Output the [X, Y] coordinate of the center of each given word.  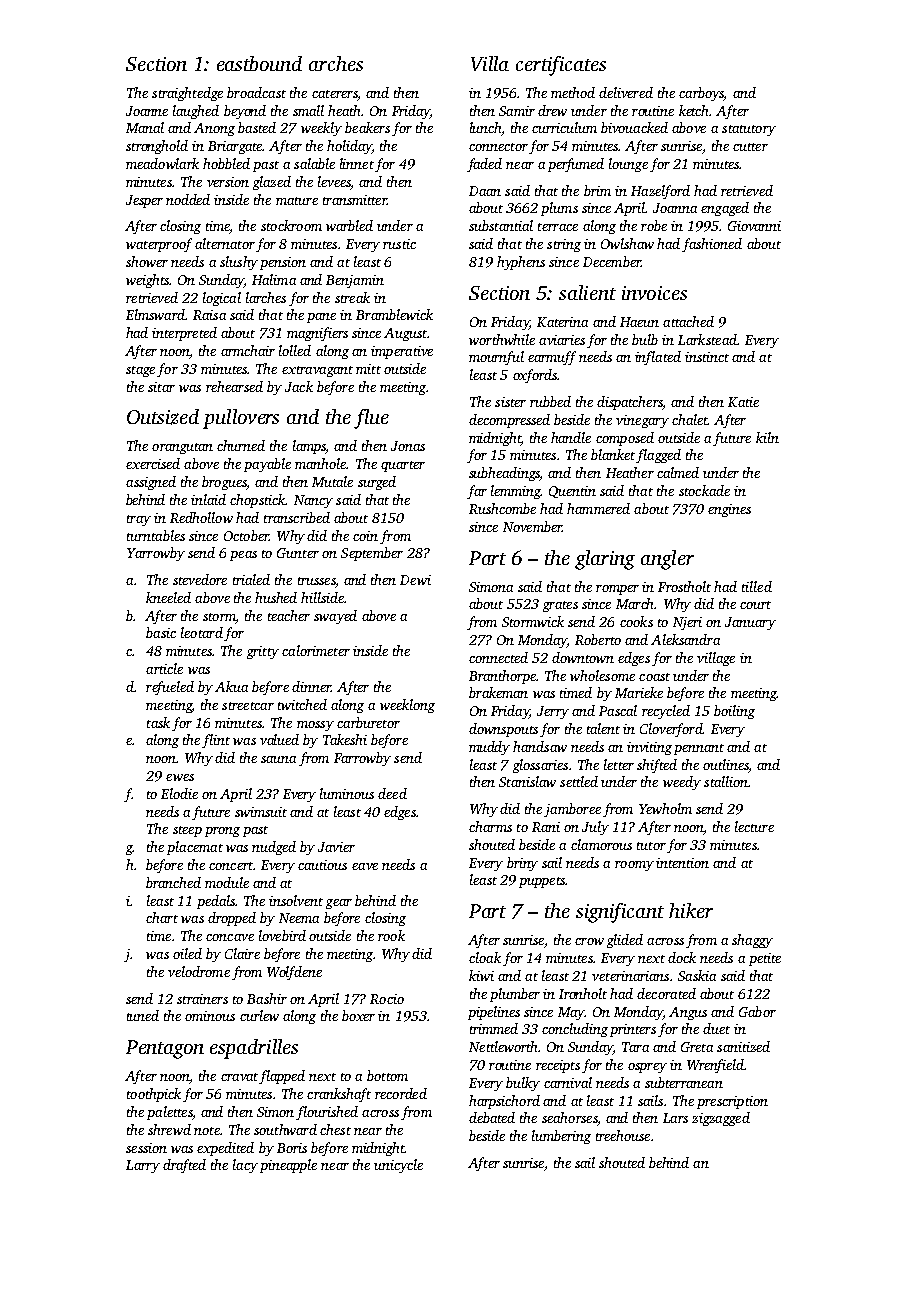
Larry [143, 1166]
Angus [688, 1013]
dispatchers [630, 403]
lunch [485, 127]
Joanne [147, 111]
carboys [701, 94]
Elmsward [155, 314]
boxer [358, 1015]
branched [173, 882]
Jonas [408, 446]
